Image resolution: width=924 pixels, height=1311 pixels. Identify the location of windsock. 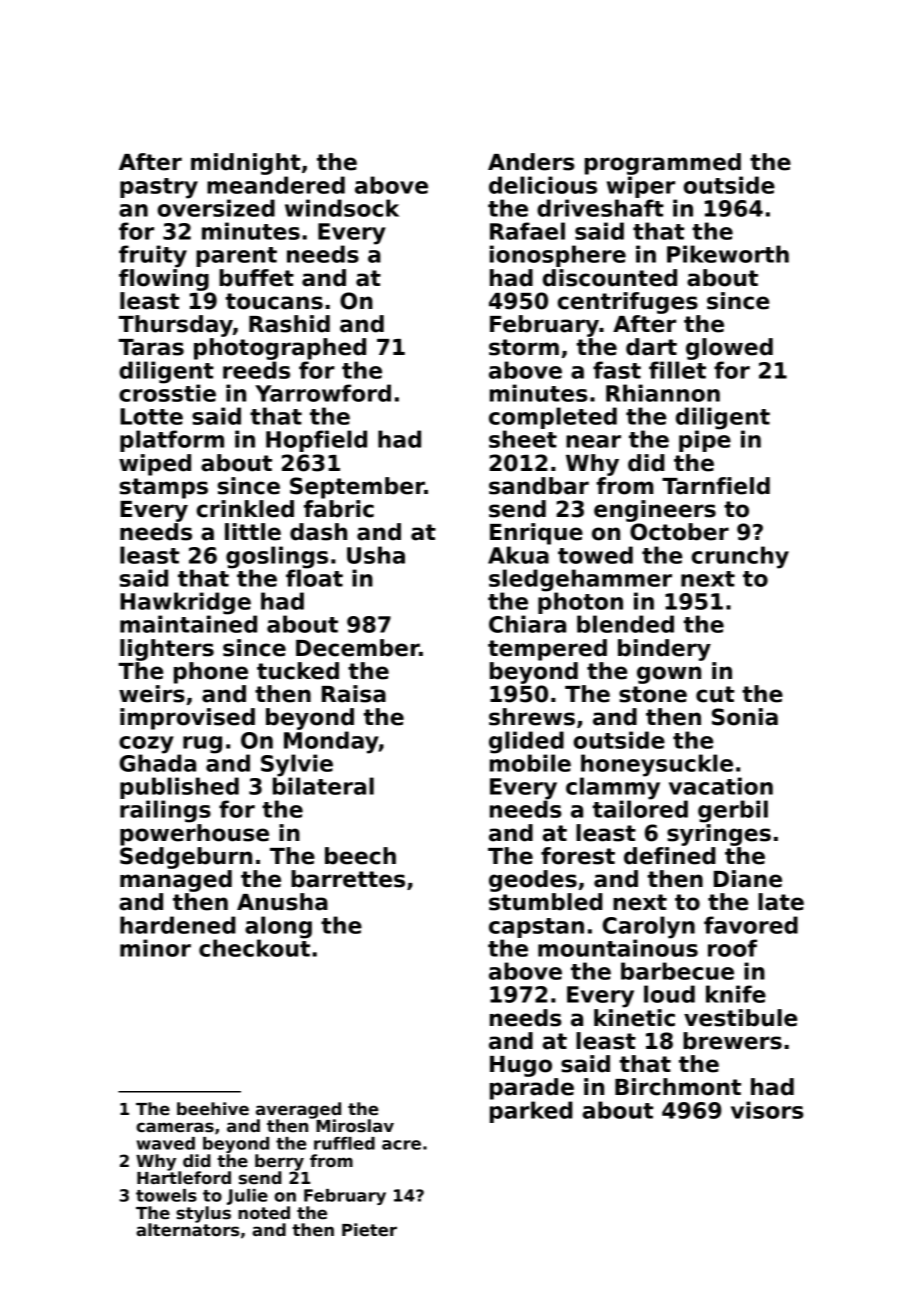
(342, 208).
